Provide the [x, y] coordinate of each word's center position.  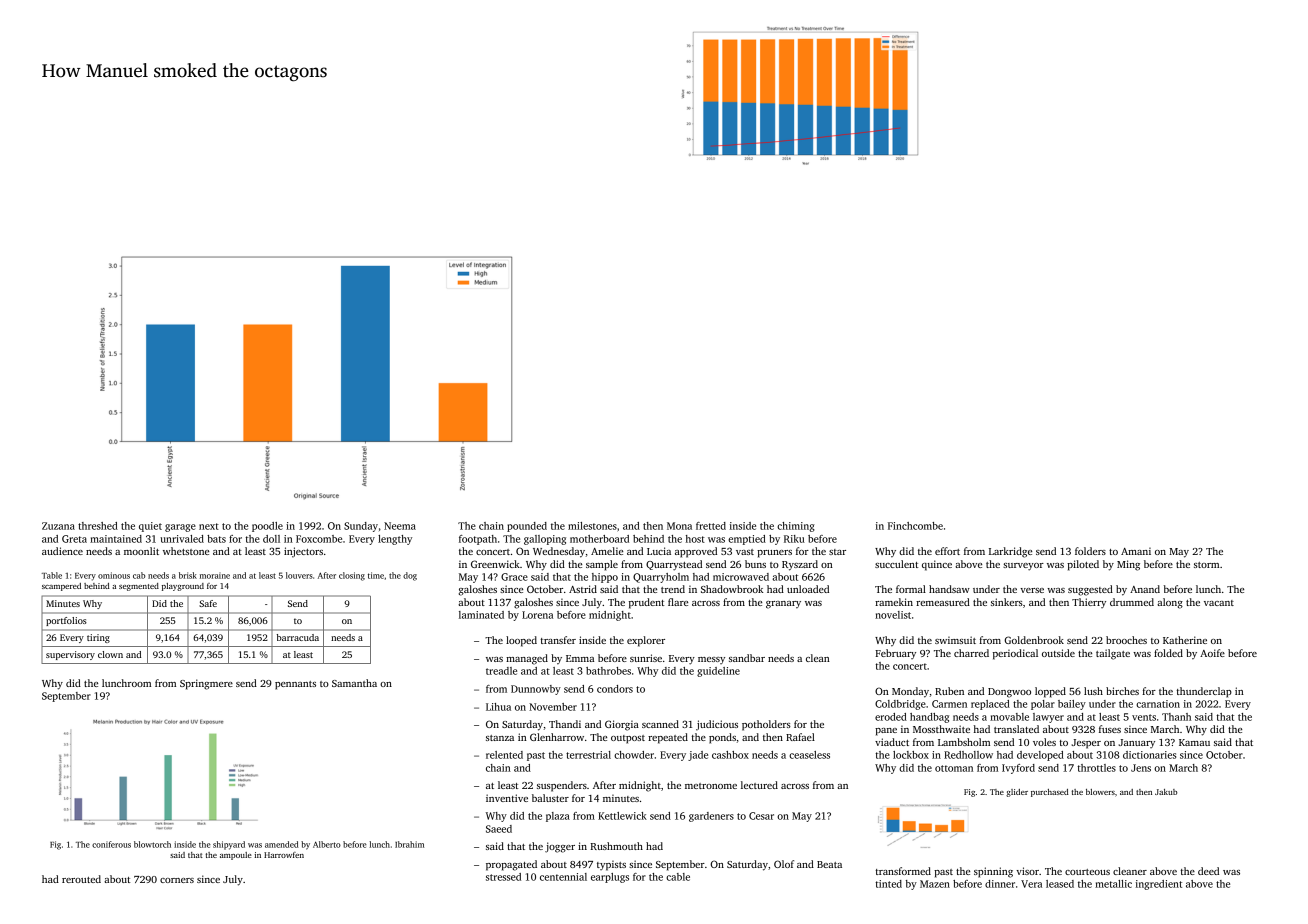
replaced [990, 705]
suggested [1090, 590]
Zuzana [58, 526]
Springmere [206, 684]
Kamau [1194, 742]
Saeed [499, 829]
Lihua [498, 707]
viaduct [892, 742]
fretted [711, 526]
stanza [500, 738]
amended [281, 844]
